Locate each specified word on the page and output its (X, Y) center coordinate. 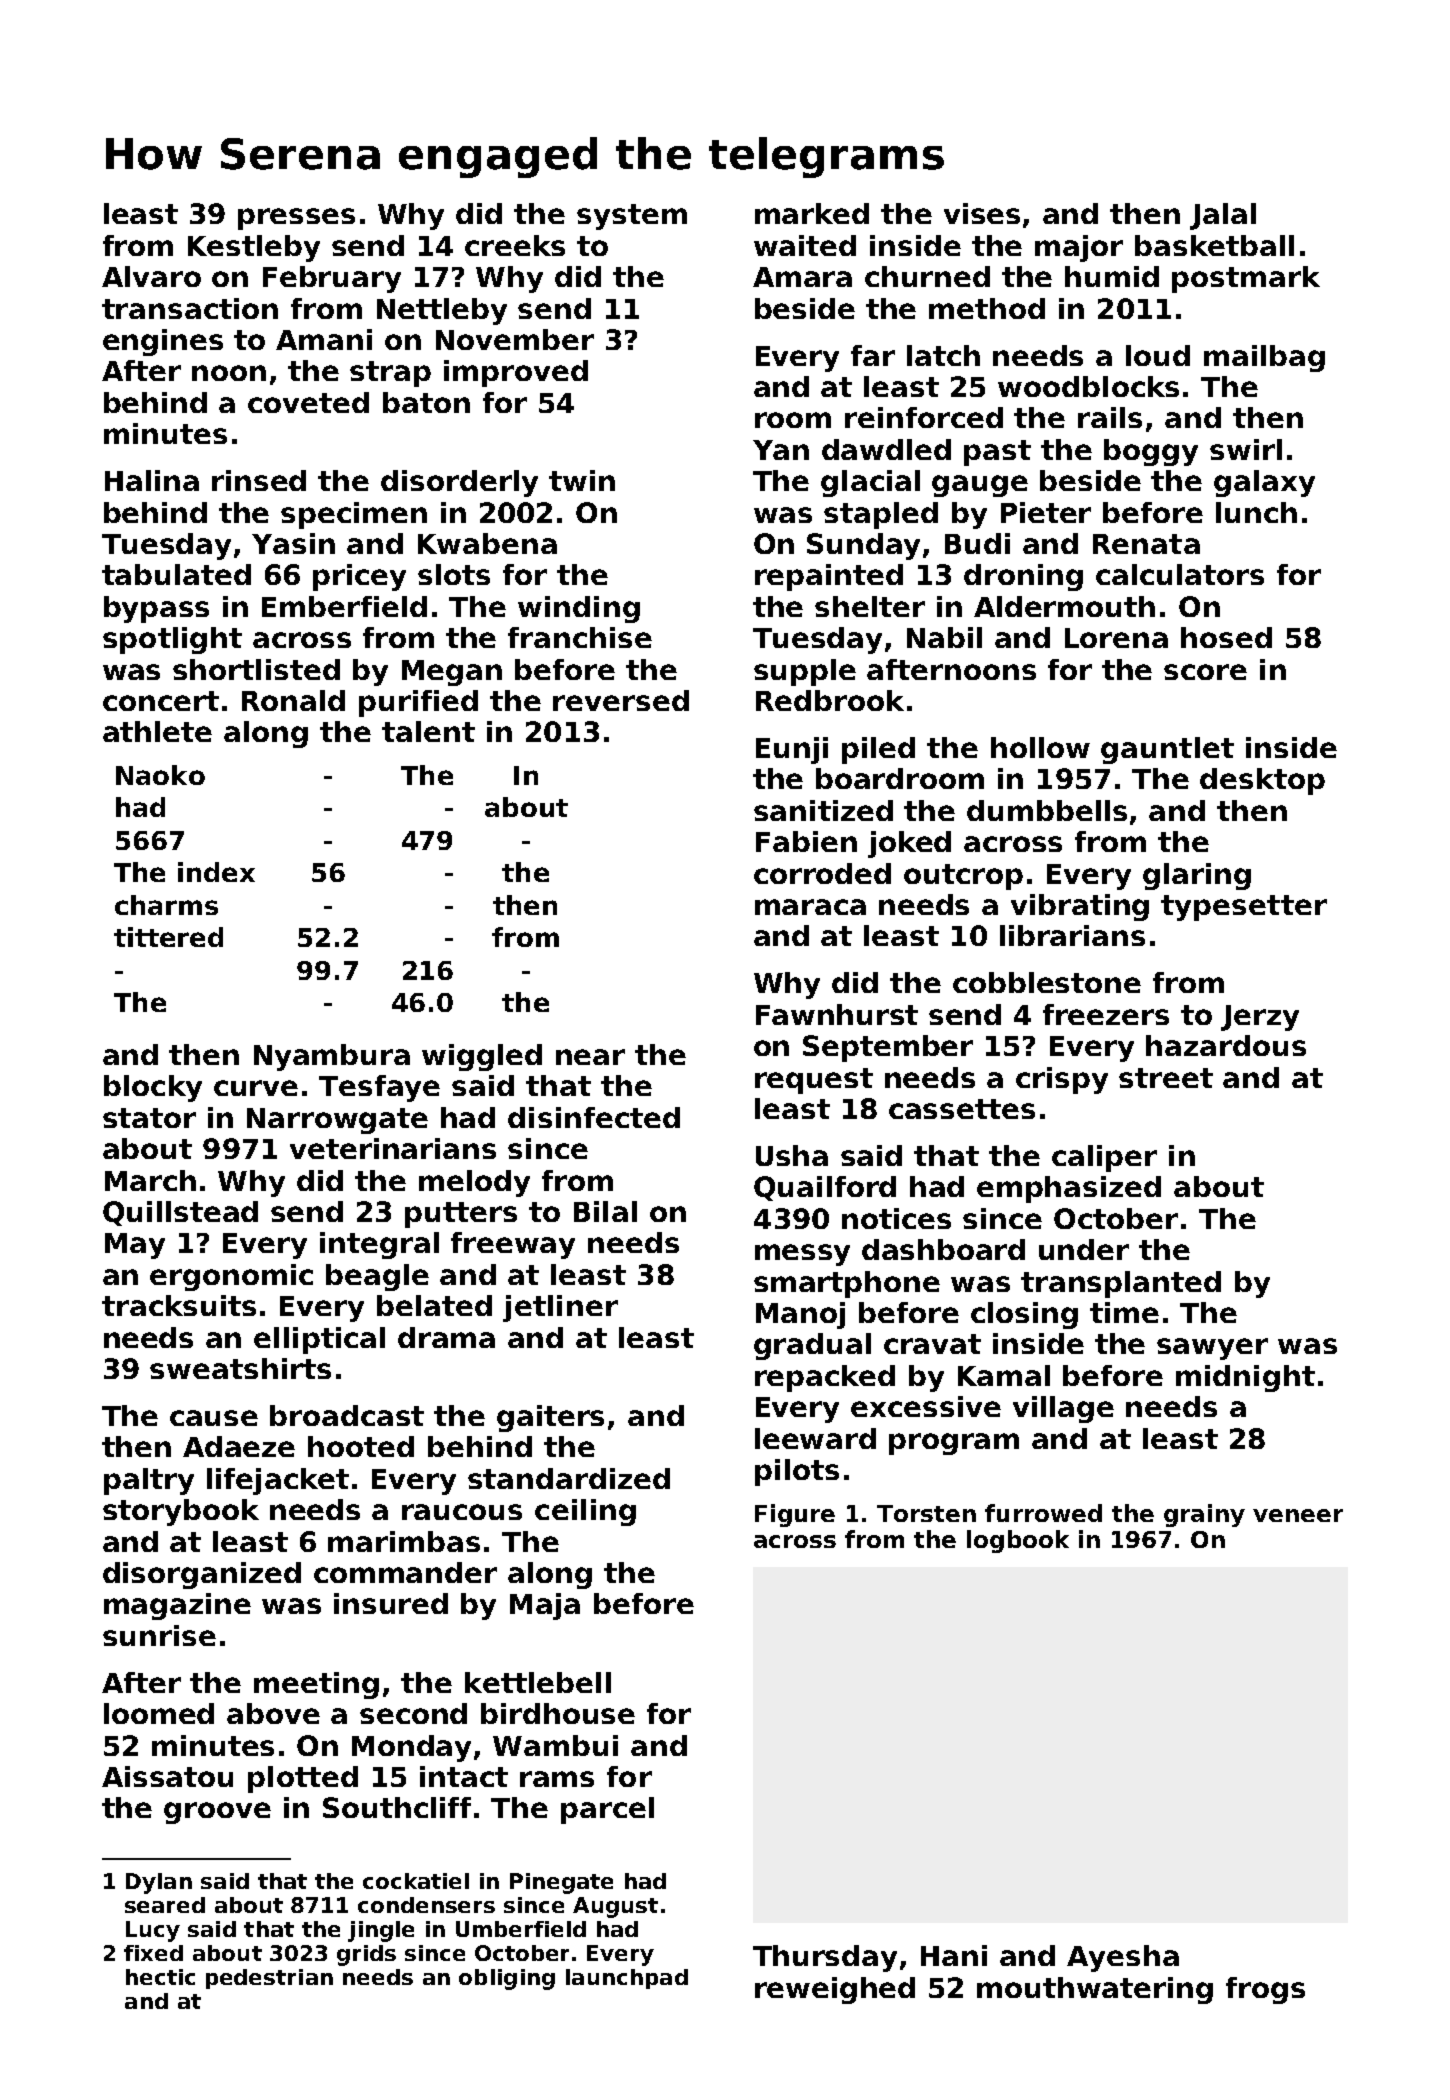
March (150, 1180)
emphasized (1069, 1189)
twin (582, 480)
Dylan (159, 1883)
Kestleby (254, 248)
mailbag (1264, 358)
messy (802, 1255)
